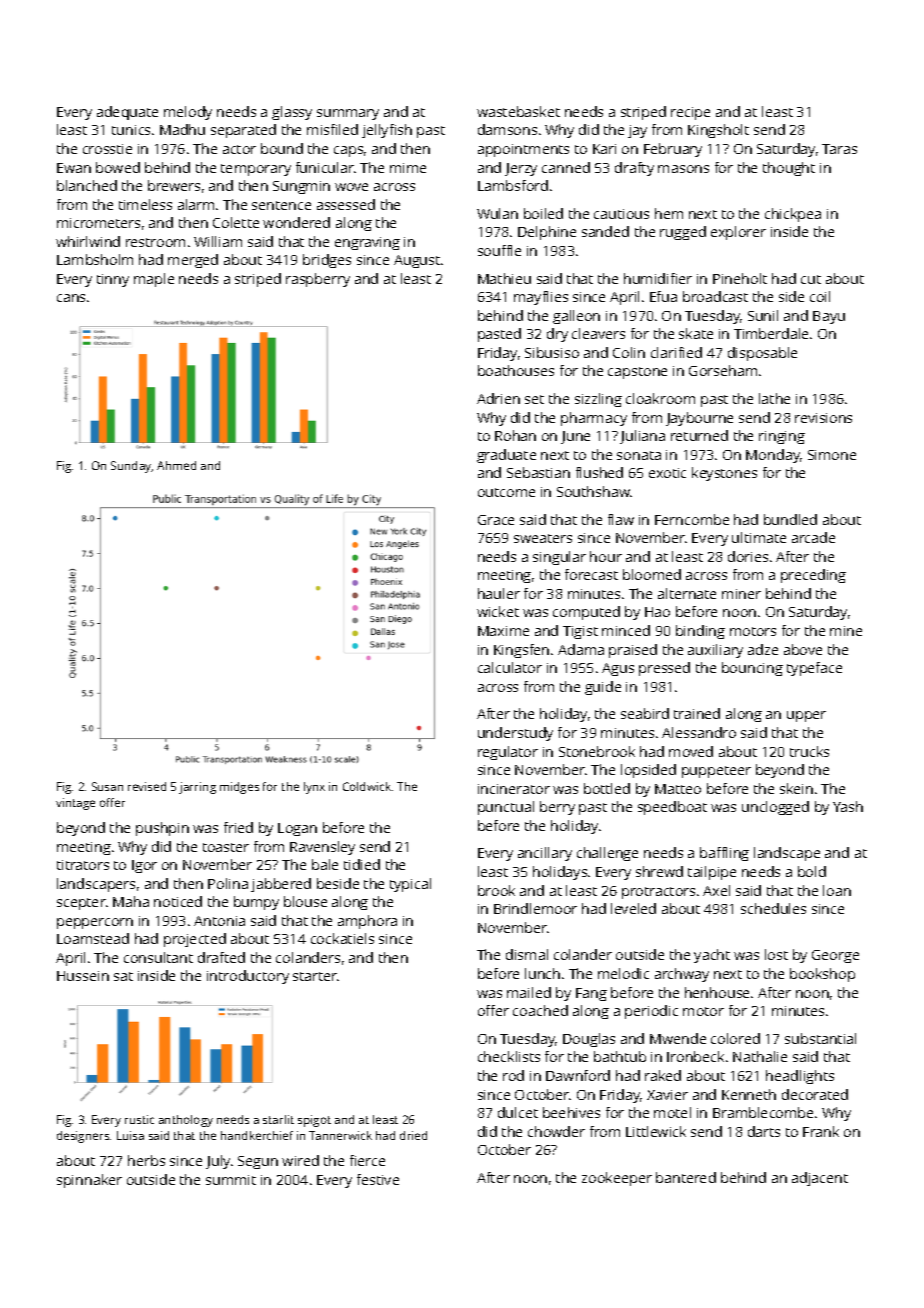 Image resolution: width=924 pixels, height=1308 pixels. Describe the element at coordinates (496, 520) in the screenshot. I see `Grace` at that location.
